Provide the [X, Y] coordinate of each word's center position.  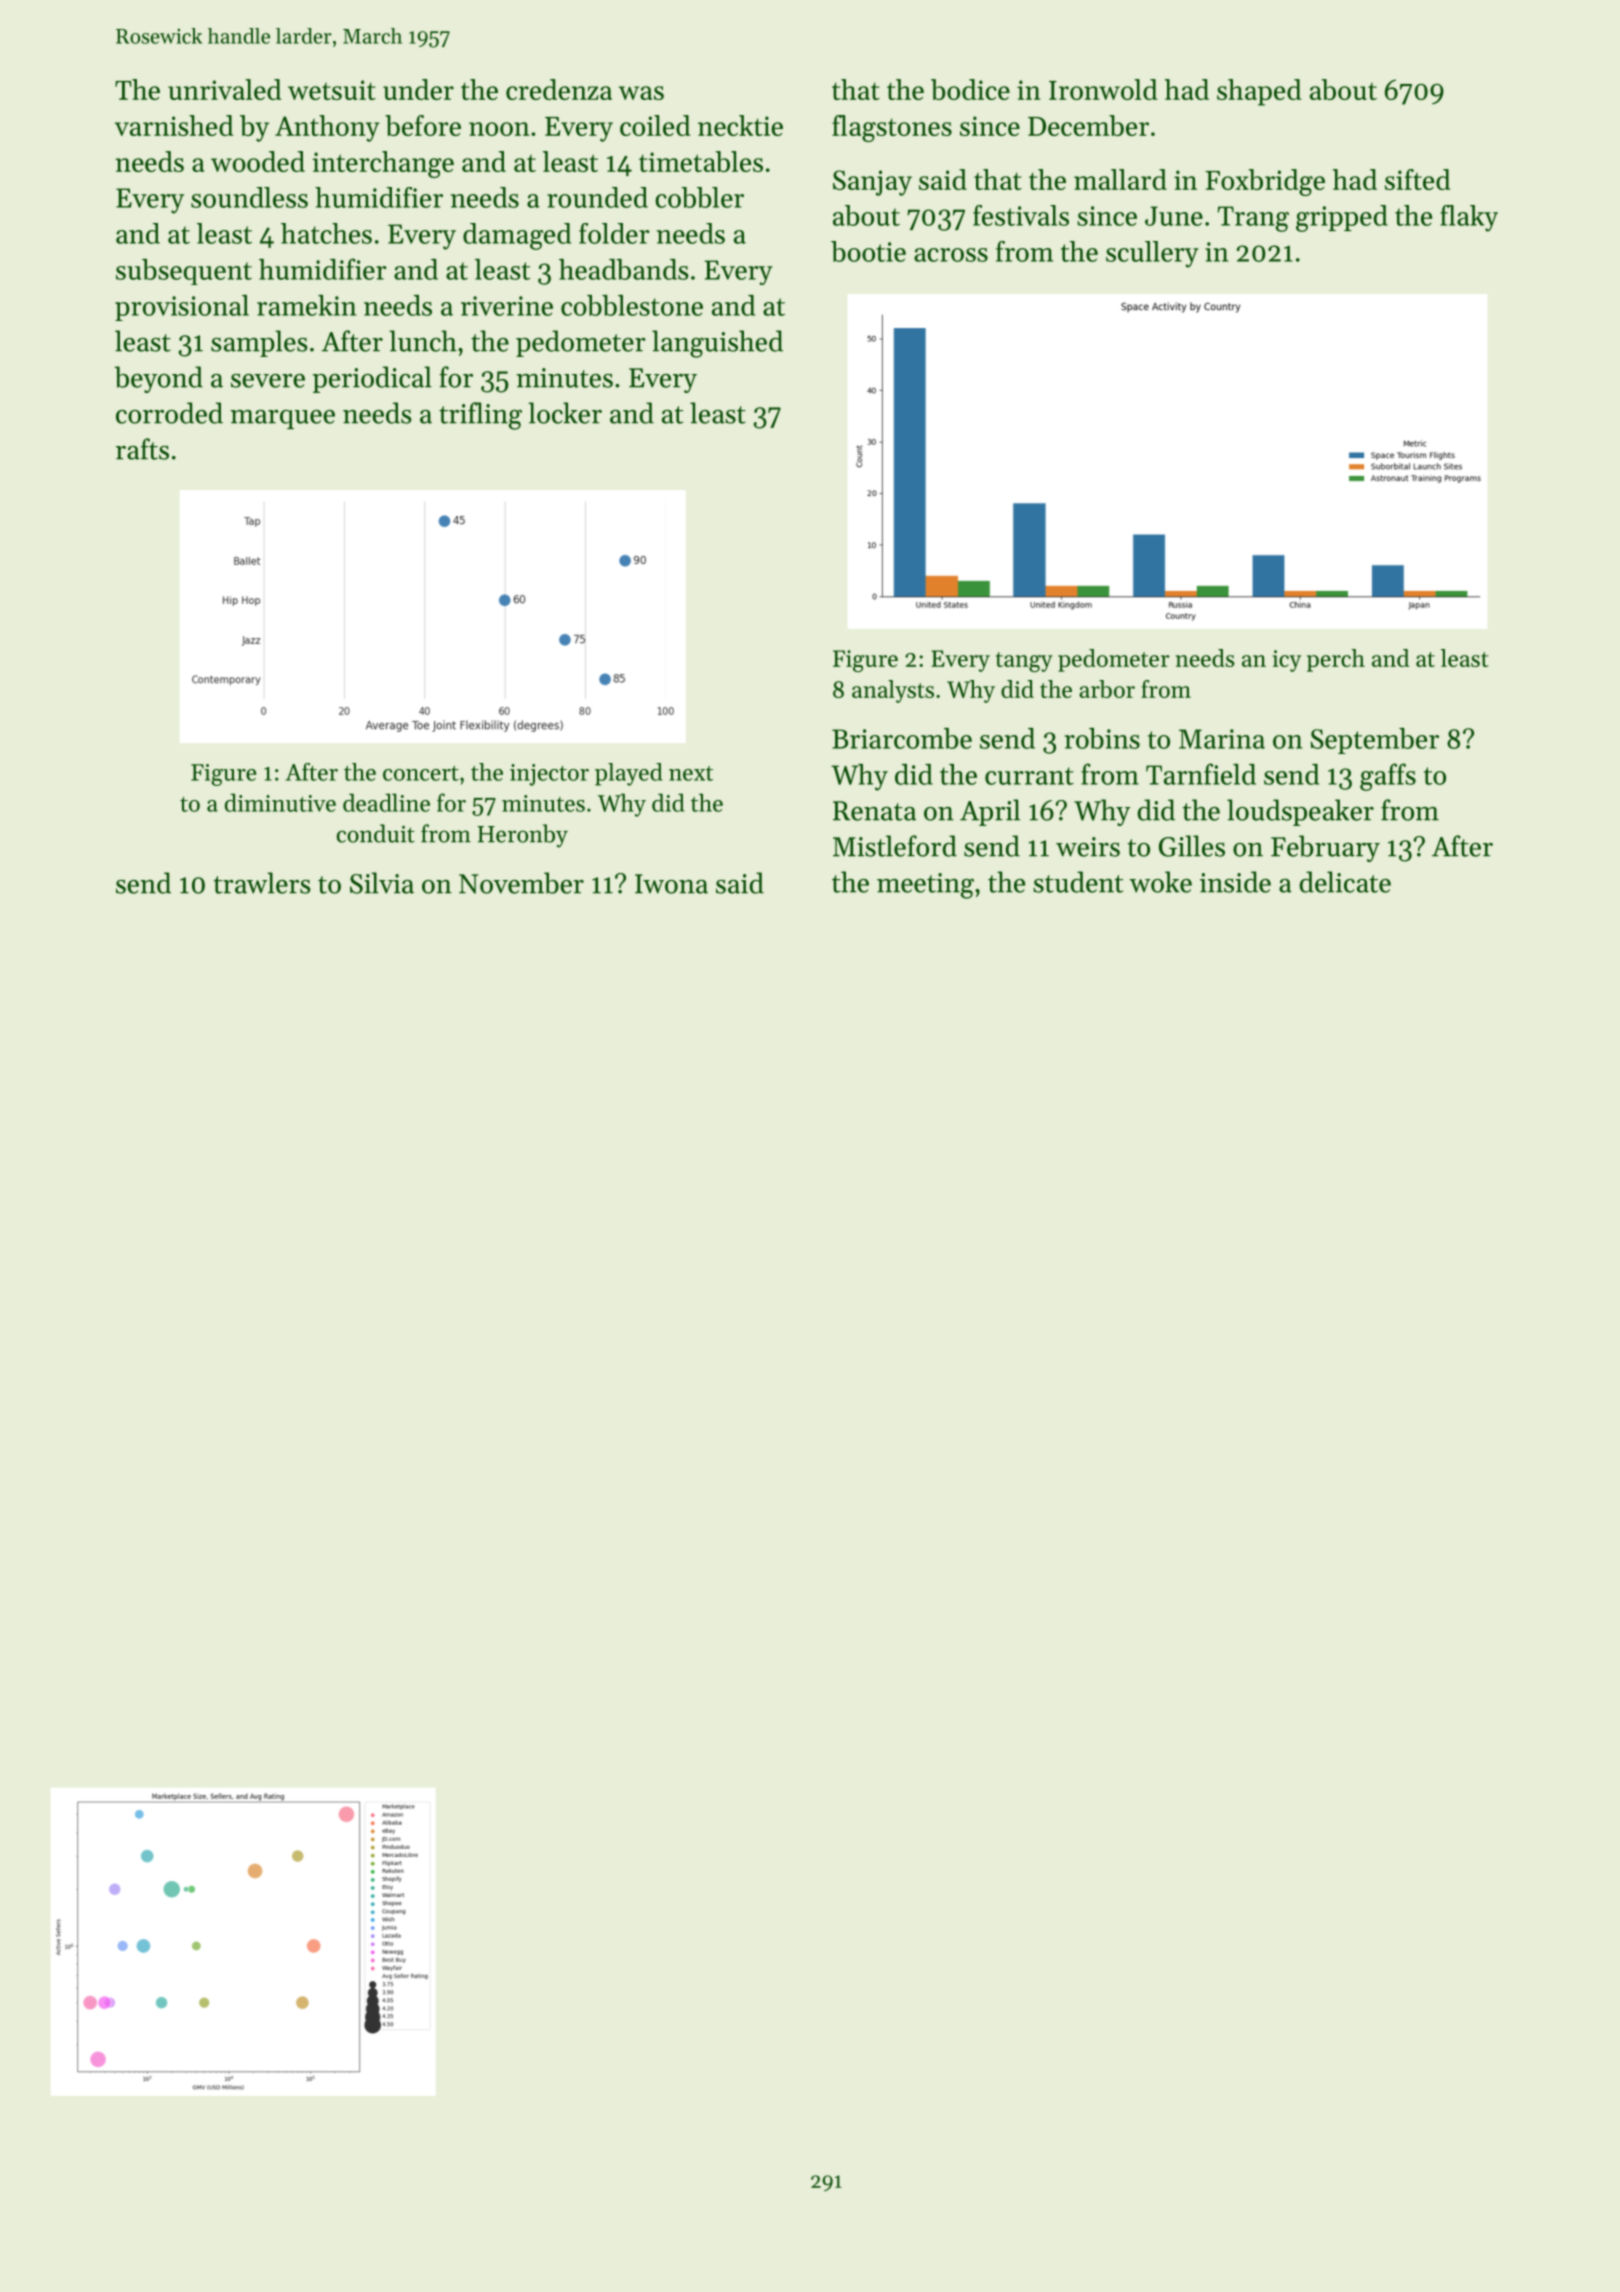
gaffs [1388, 777]
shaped [1259, 92]
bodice [970, 89]
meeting [925, 886]
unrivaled [224, 89]
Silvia [382, 883]
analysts [893, 691]
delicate [1345, 882]
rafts [142, 449]
